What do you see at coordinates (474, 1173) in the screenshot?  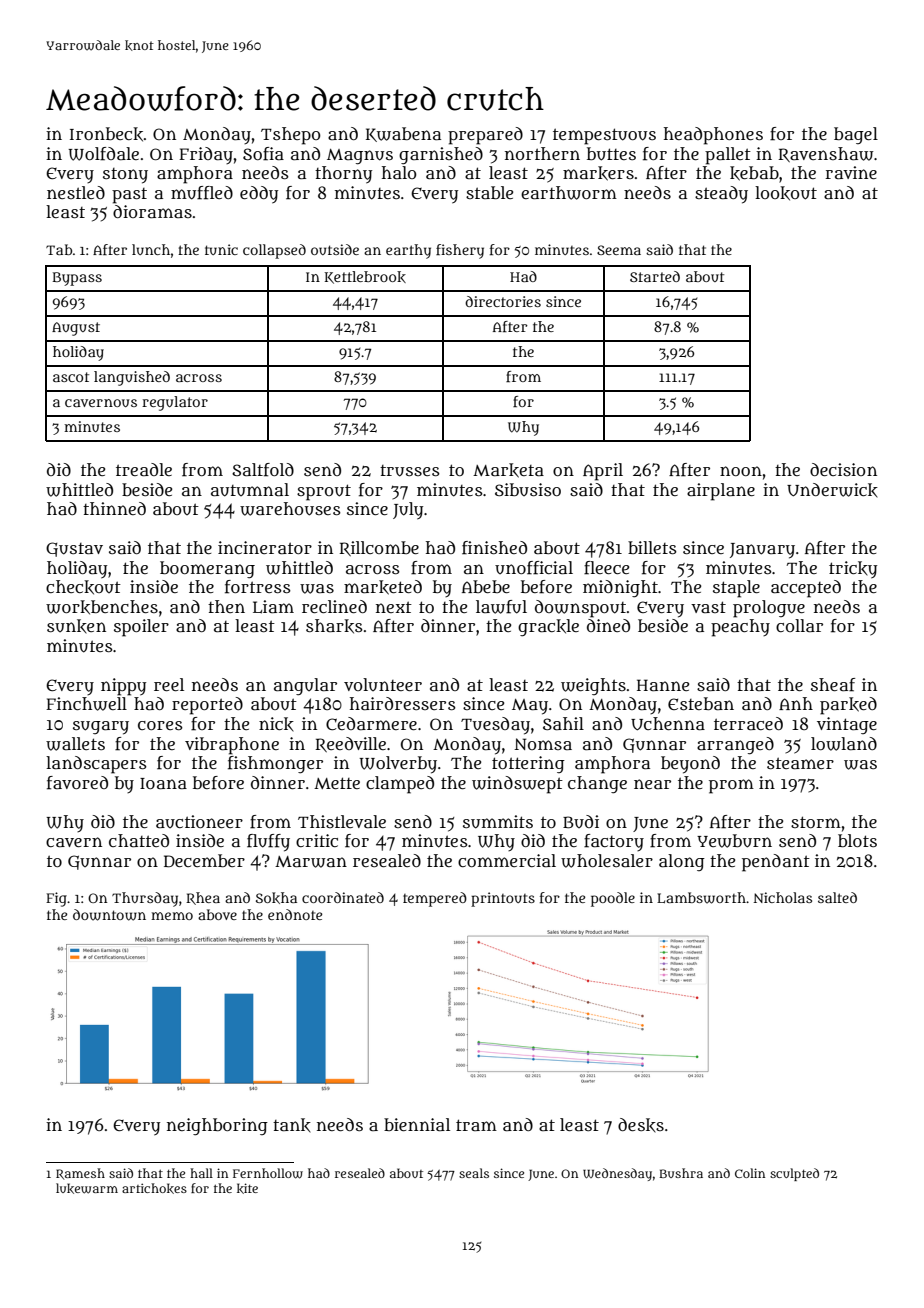 I see `seals` at bounding box center [474, 1173].
